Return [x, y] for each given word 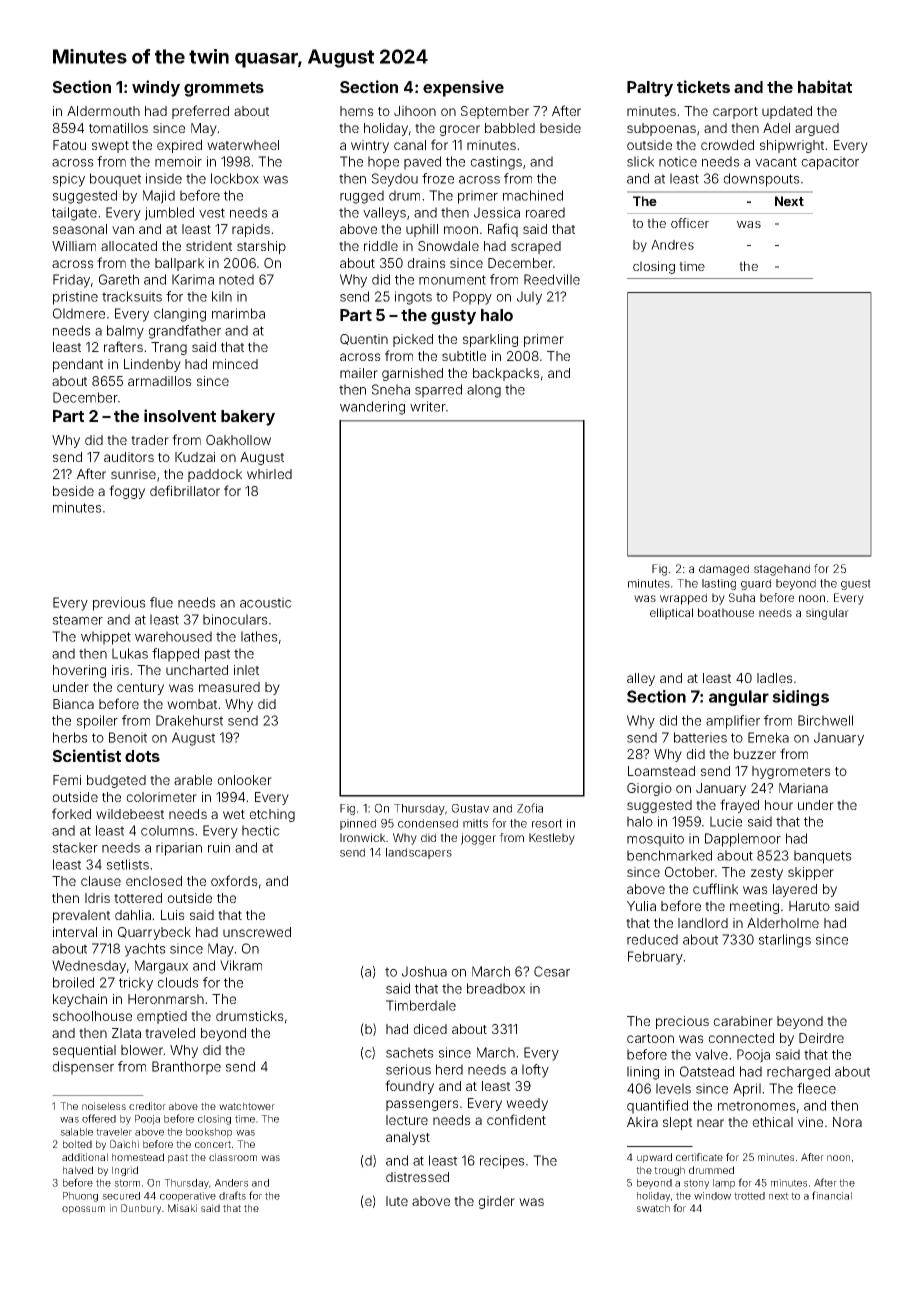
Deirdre [821, 1038]
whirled [269, 474]
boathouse [726, 612]
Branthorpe [186, 1068]
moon [461, 230]
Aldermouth [103, 111]
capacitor [830, 163]
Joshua [424, 971]
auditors [129, 457]
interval [75, 932]
